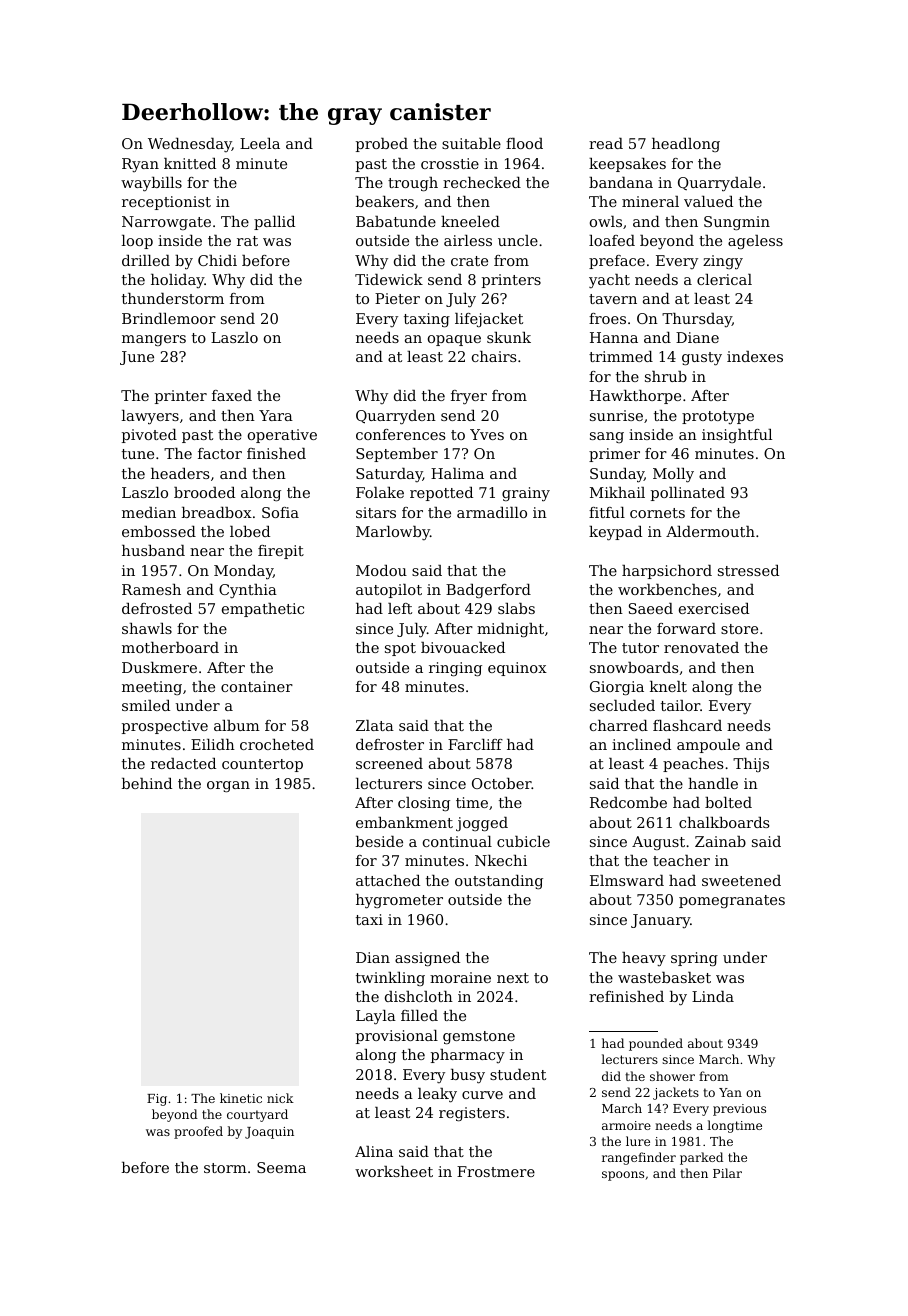 This screenshot has width=908, height=1316. What do you see at coordinates (157, 608) in the screenshot?
I see `defrosted` at bounding box center [157, 608].
